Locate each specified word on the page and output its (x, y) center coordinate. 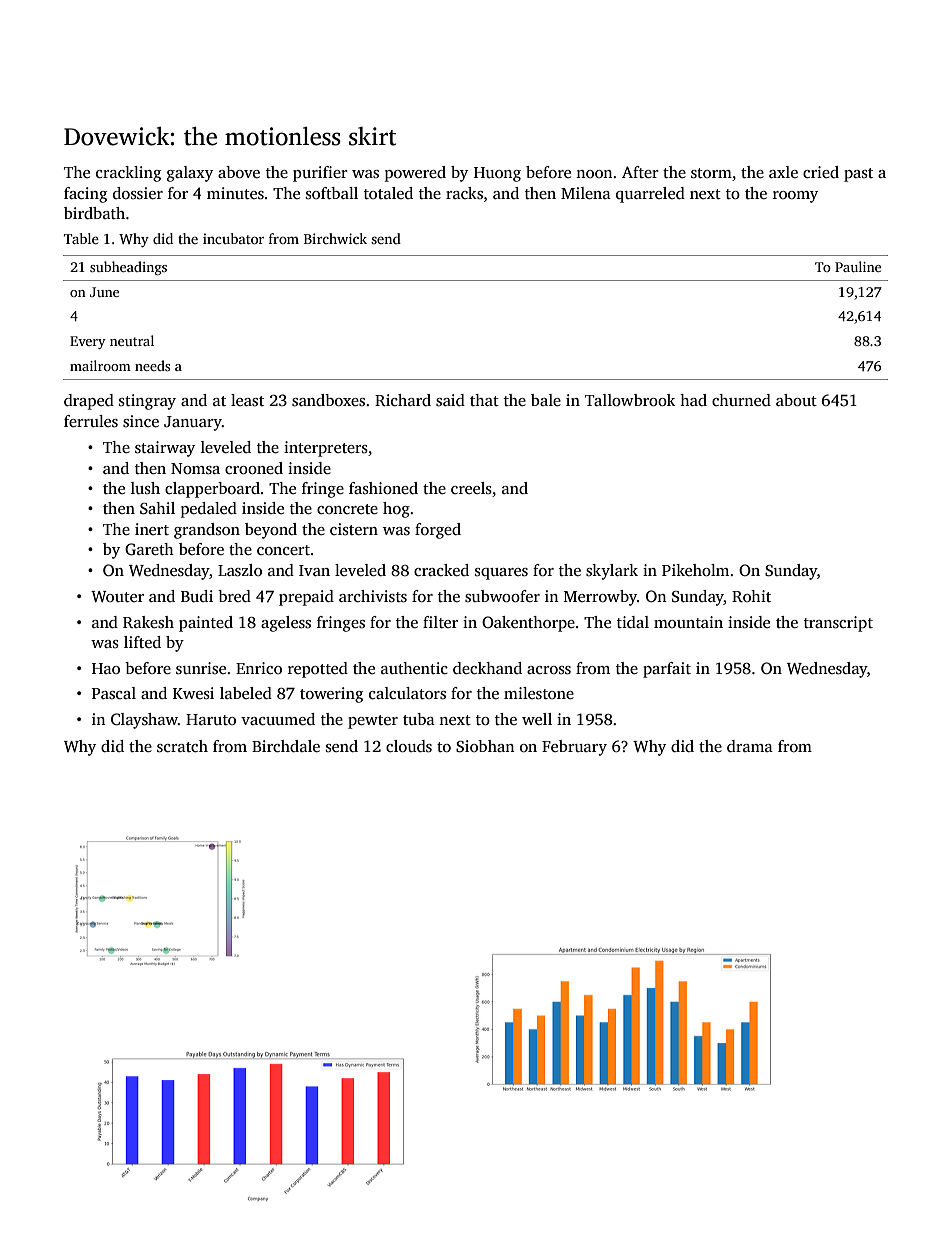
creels (471, 488)
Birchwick (335, 238)
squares (501, 574)
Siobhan (485, 746)
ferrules (91, 421)
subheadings (128, 268)
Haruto (211, 719)
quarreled (650, 195)
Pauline (858, 266)
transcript (838, 624)
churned (741, 400)
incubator (233, 238)
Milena (586, 193)
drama (750, 746)
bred (234, 596)
